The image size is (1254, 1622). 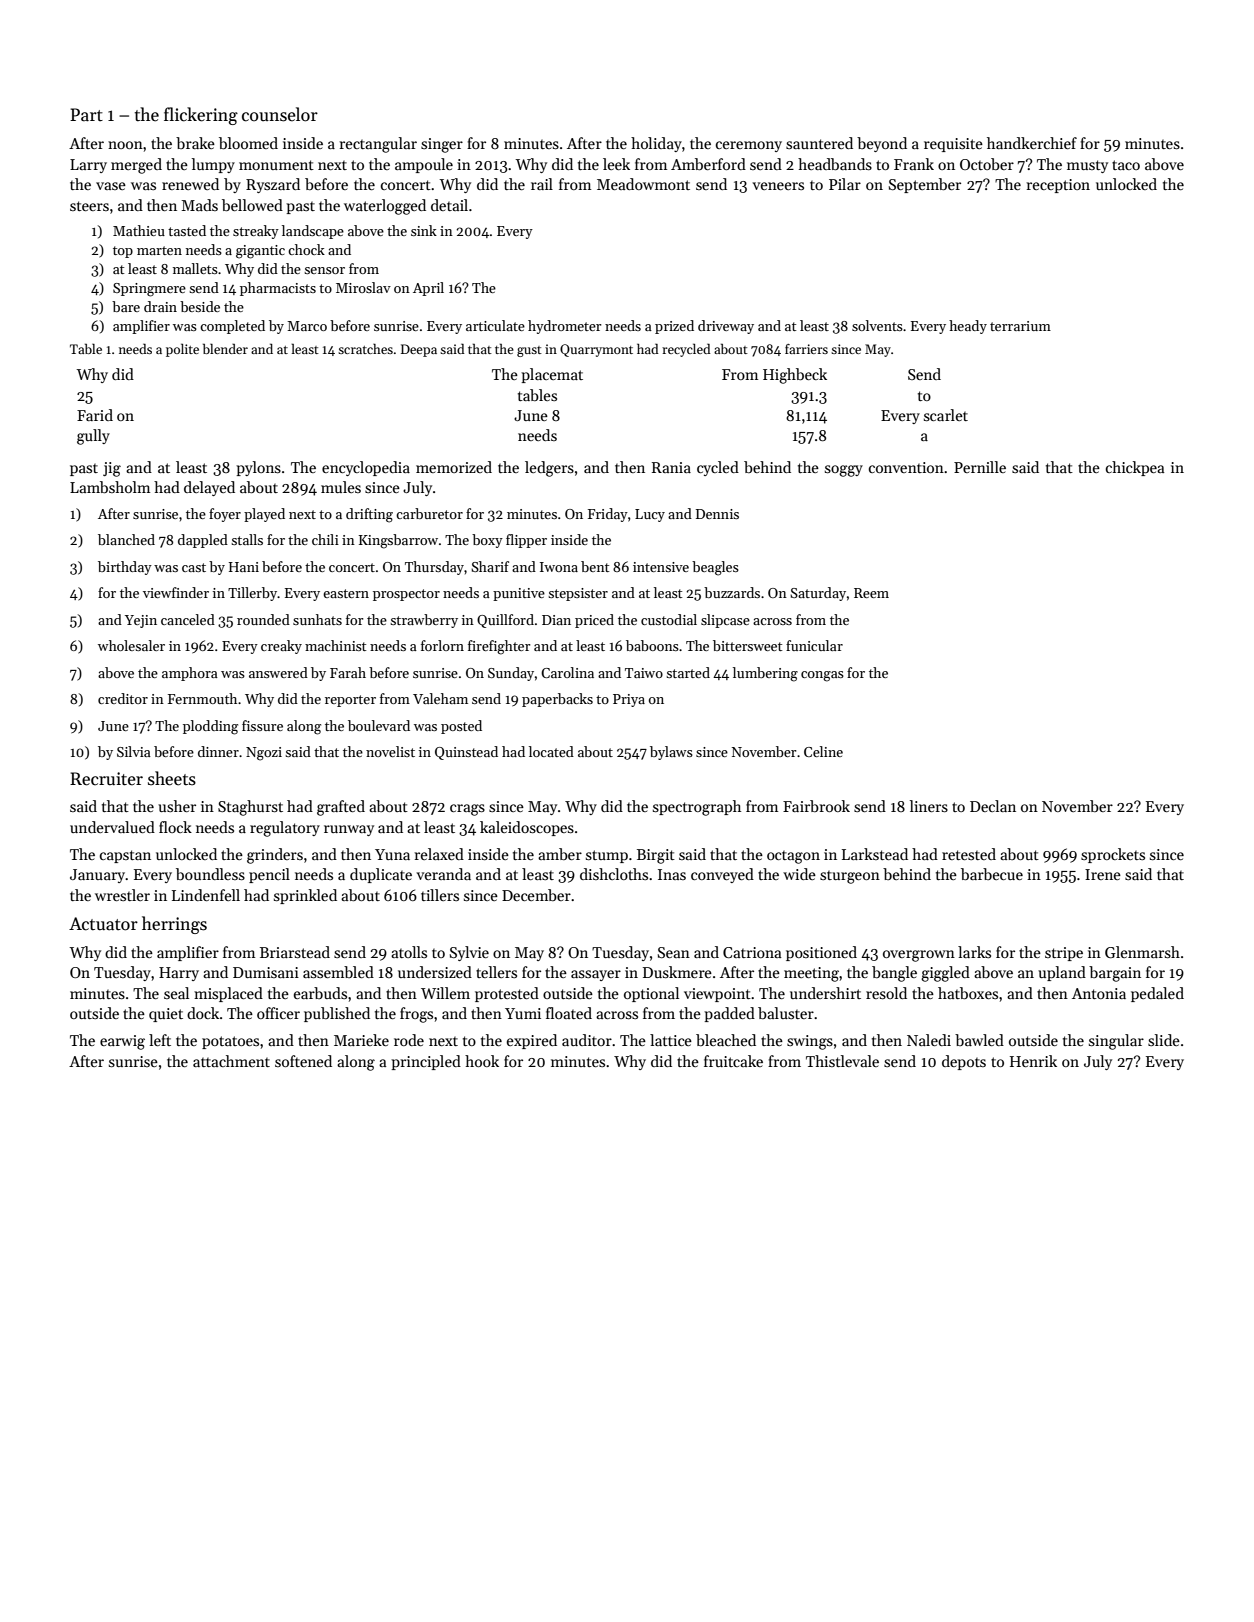 What do you see at coordinates (424, 230) in the screenshot?
I see `sink` at bounding box center [424, 230].
